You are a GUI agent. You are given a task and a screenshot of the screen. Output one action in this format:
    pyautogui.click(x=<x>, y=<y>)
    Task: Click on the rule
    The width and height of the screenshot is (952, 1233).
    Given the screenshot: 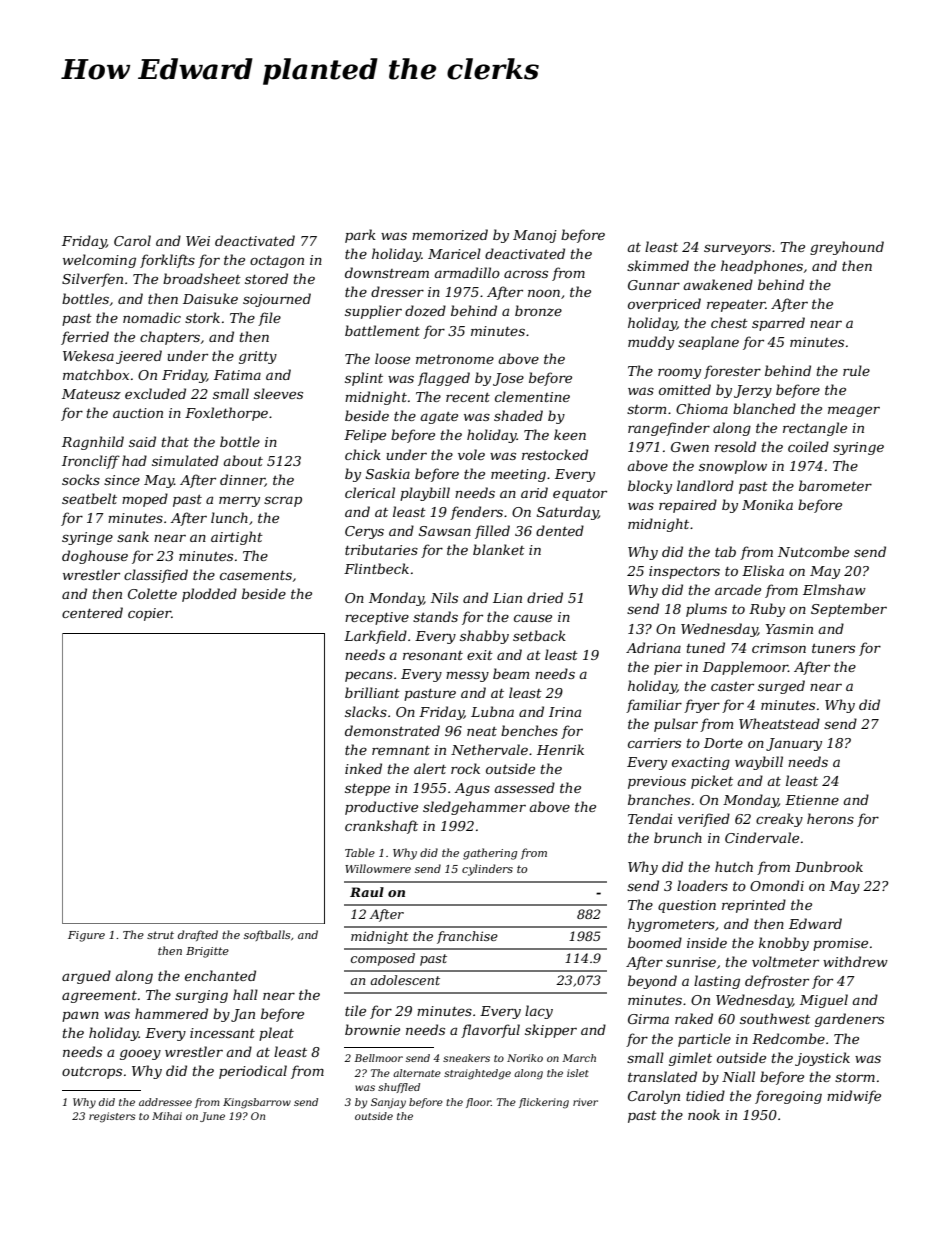 What is the action you would take?
    pyautogui.click(x=856, y=370)
